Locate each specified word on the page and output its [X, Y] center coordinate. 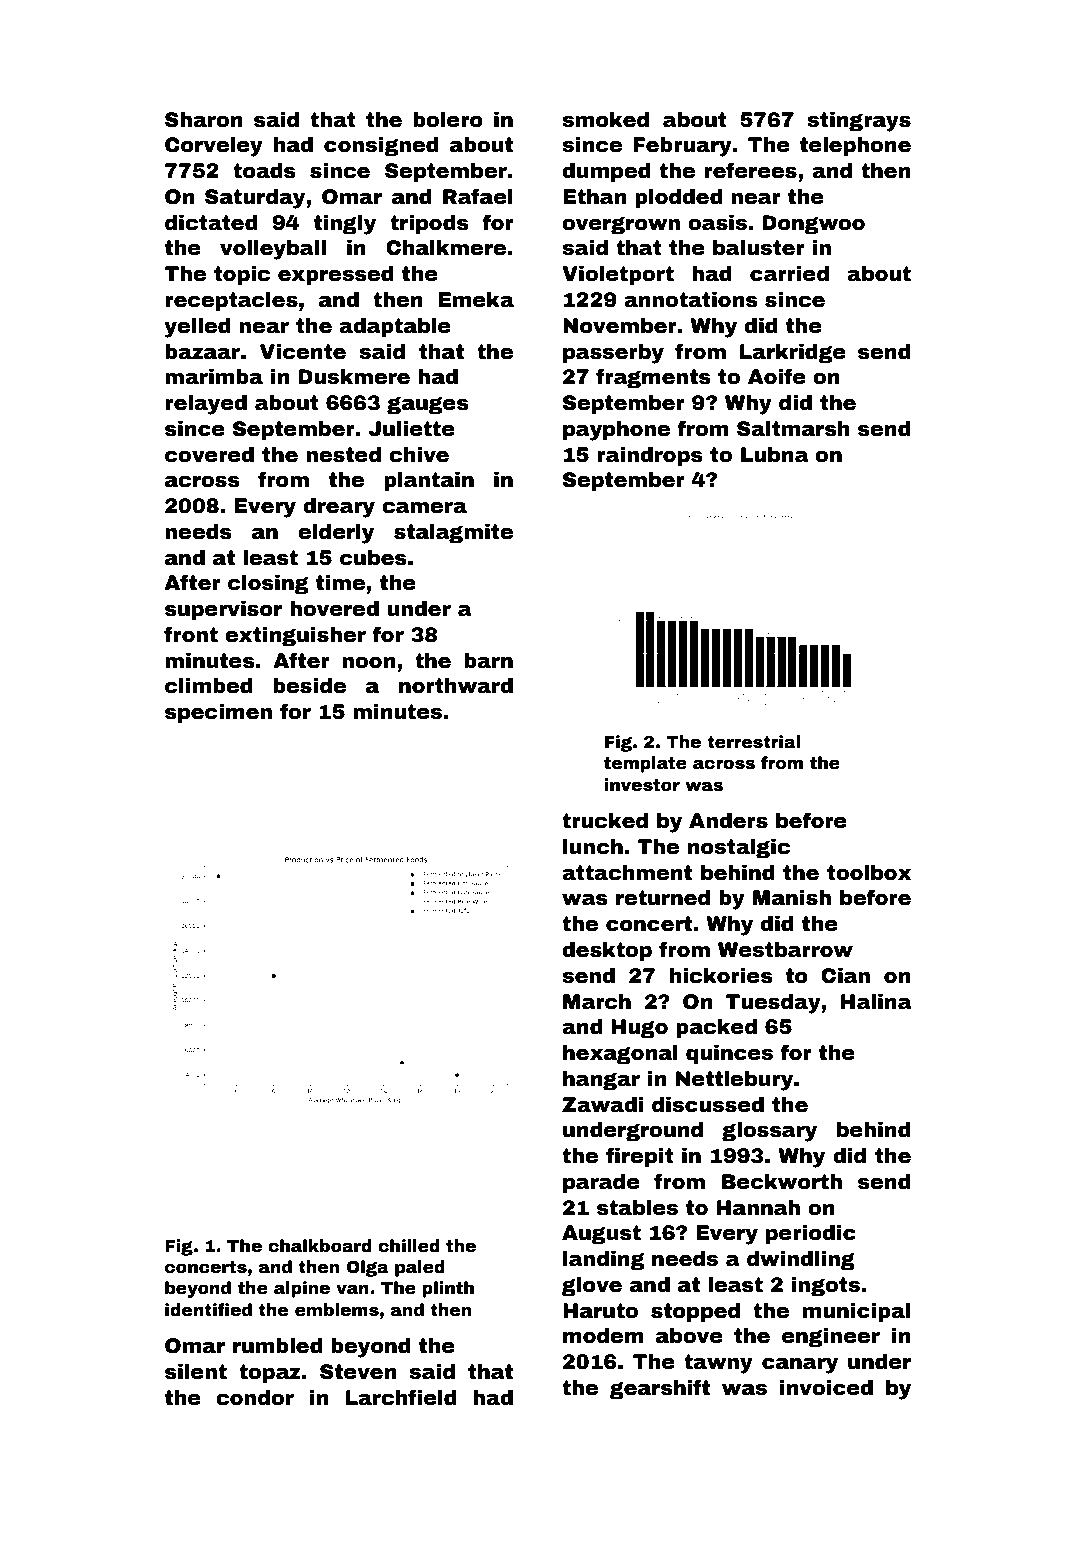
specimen [218, 713]
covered [209, 455]
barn [488, 661]
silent [196, 1372]
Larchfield [401, 1397]
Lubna [775, 455]
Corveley [214, 147]
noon [369, 662]
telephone [855, 146]
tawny [718, 1364]
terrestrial [753, 742]
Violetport [618, 275]
